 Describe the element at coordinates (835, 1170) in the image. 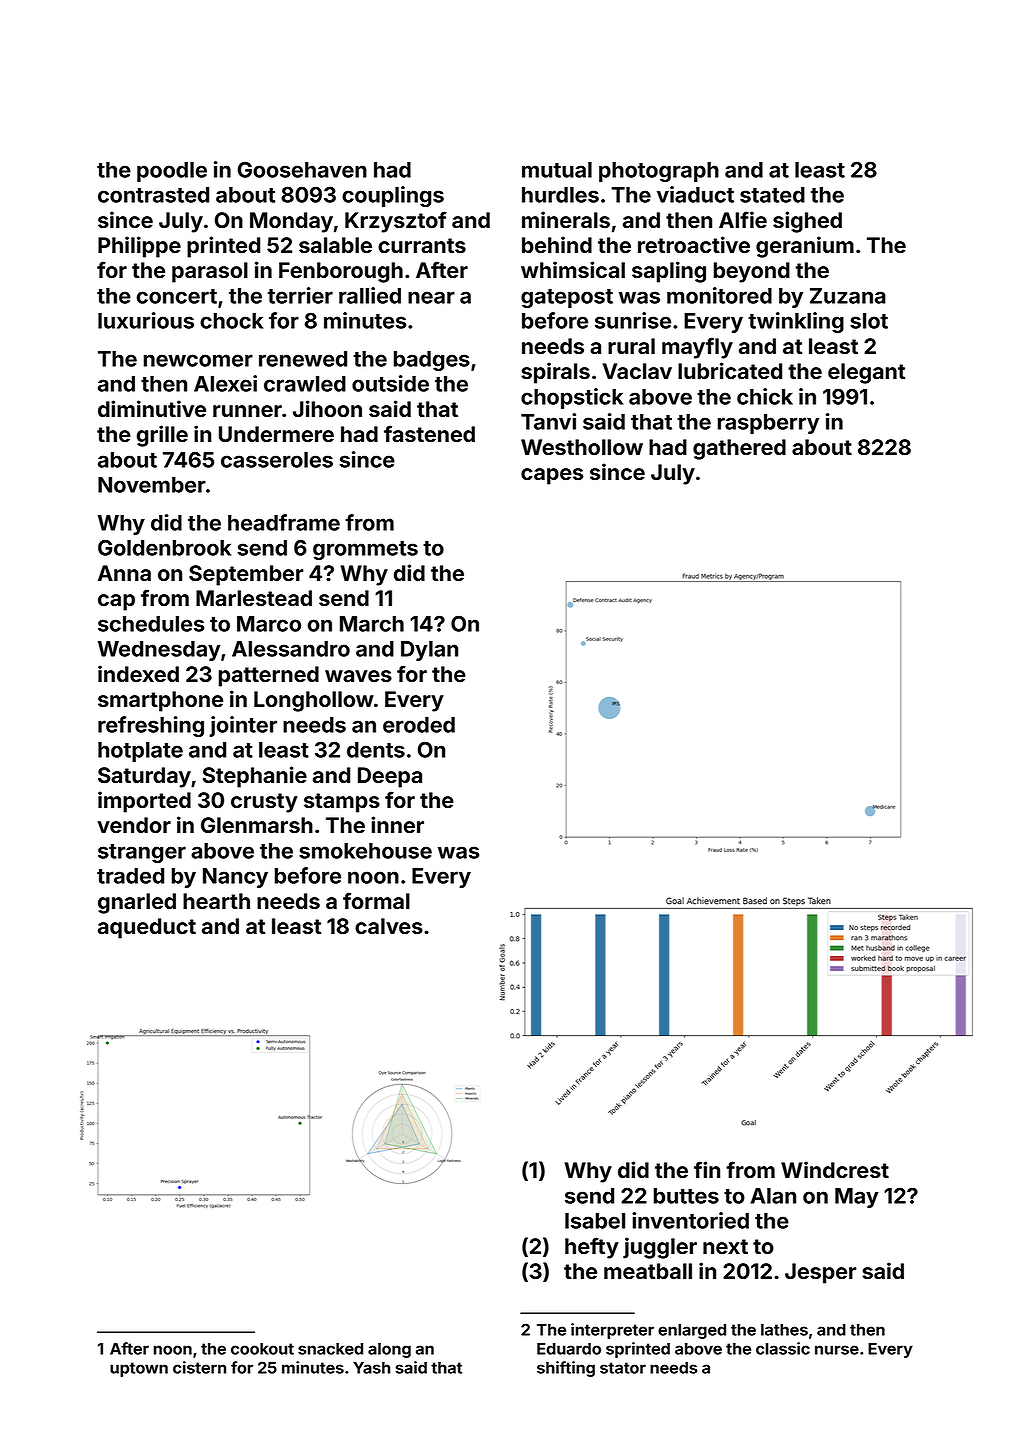

I see `Windcrest` at that location.
